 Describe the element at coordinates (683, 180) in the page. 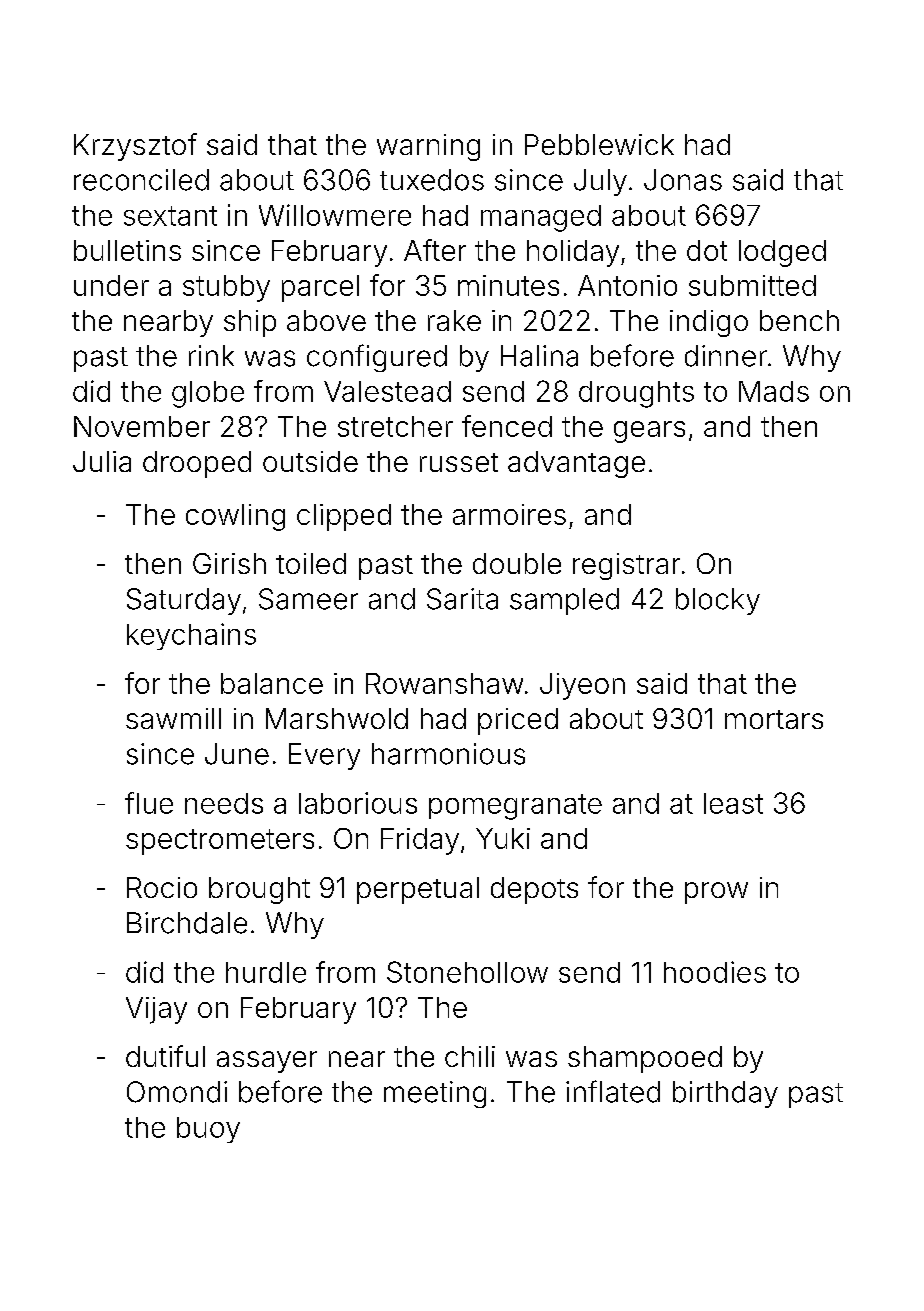

I see `Jonas` at that location.
